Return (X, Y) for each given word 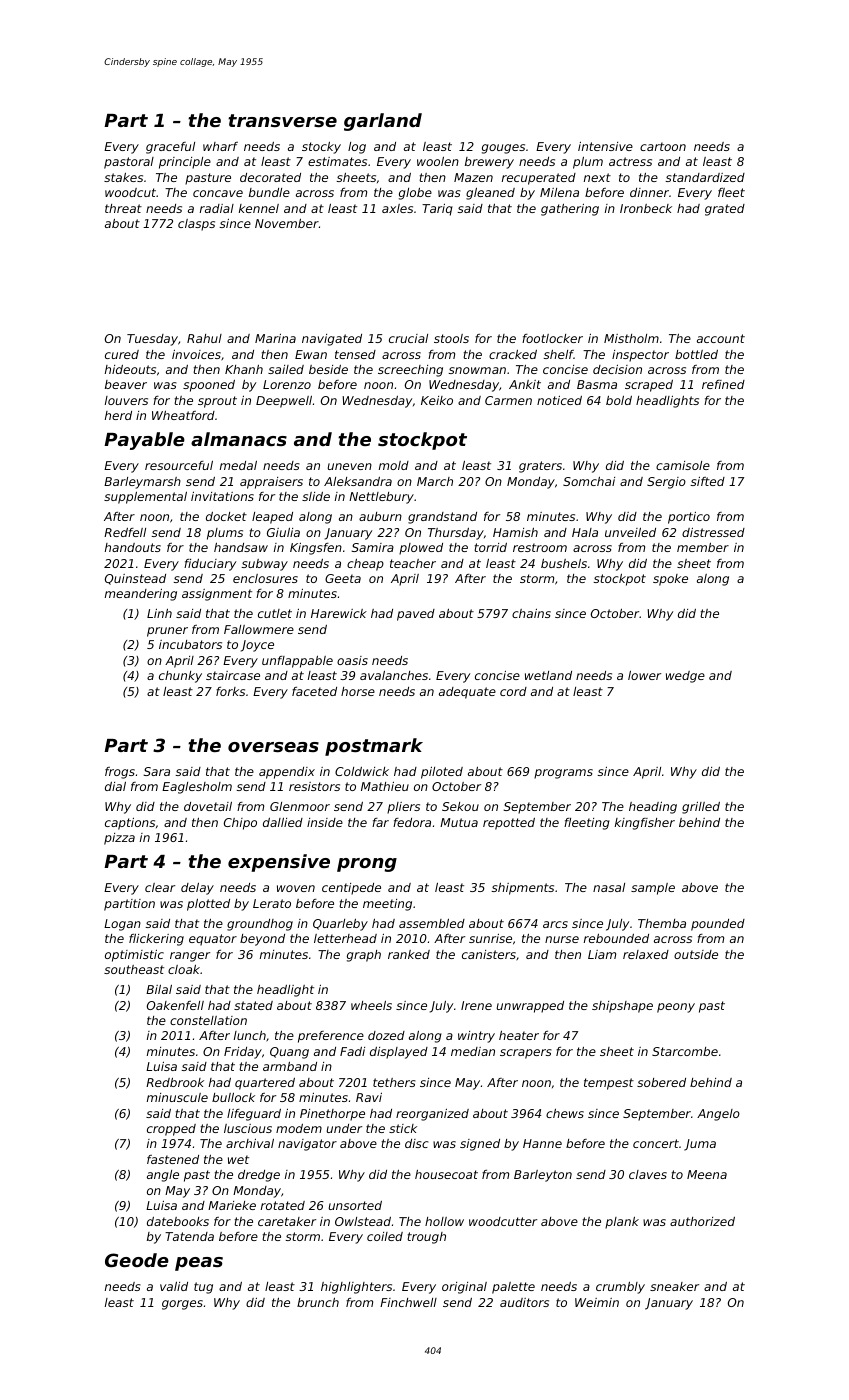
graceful (170, 148)
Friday (243, 1053)
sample (653, 889)
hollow (444, 1221)
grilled (701, 808)
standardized (705, 177)
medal (238, 465)
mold (394, 465)
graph (364, 956)
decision (617, 369)
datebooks (178, 1221)
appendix (287, 773)
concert (656, 1143)
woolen (438, 161)
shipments (523, 889)
